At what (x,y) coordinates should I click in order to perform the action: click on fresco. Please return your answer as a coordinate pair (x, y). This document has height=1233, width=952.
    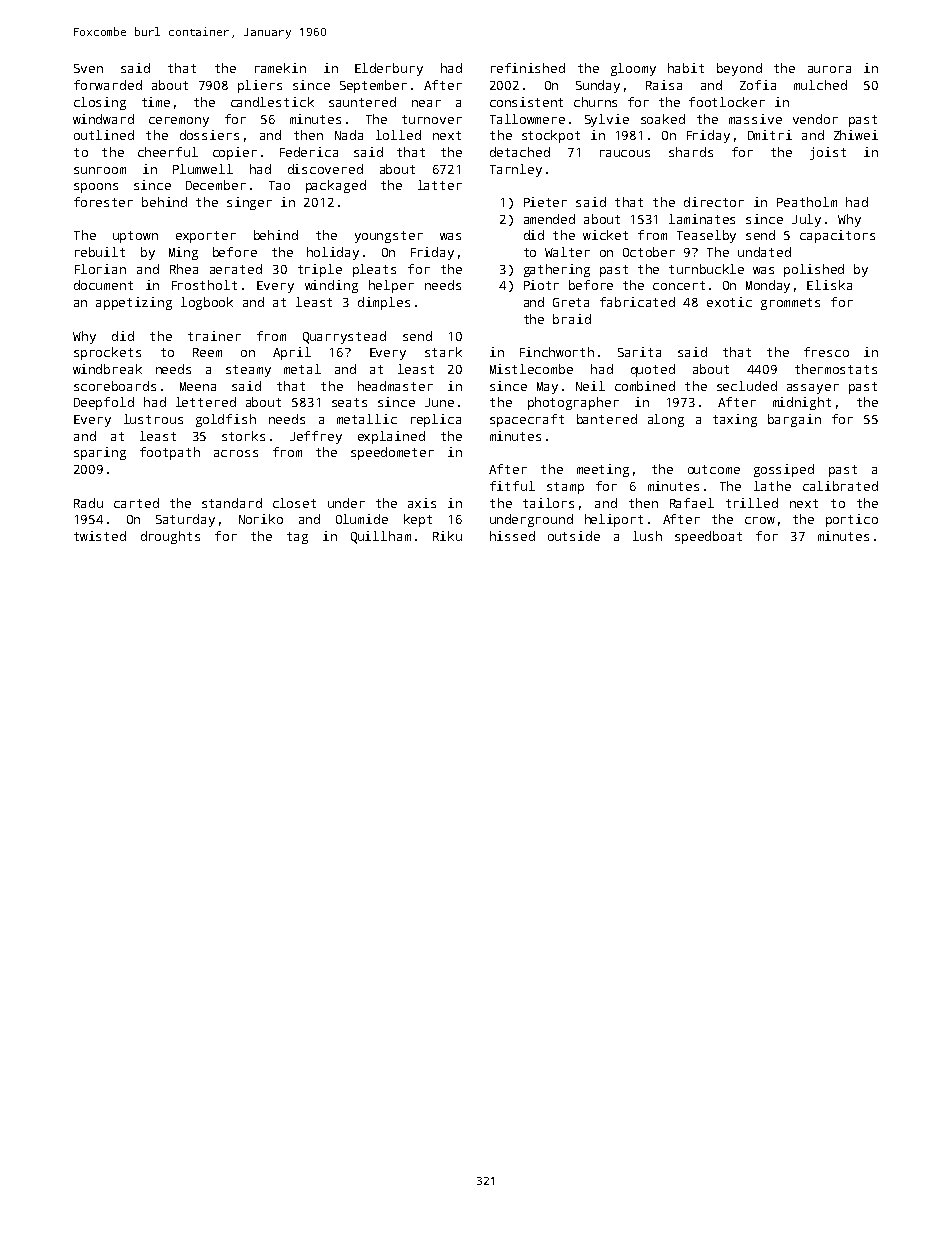
    Looking at the image, I should click on (826, 352).
